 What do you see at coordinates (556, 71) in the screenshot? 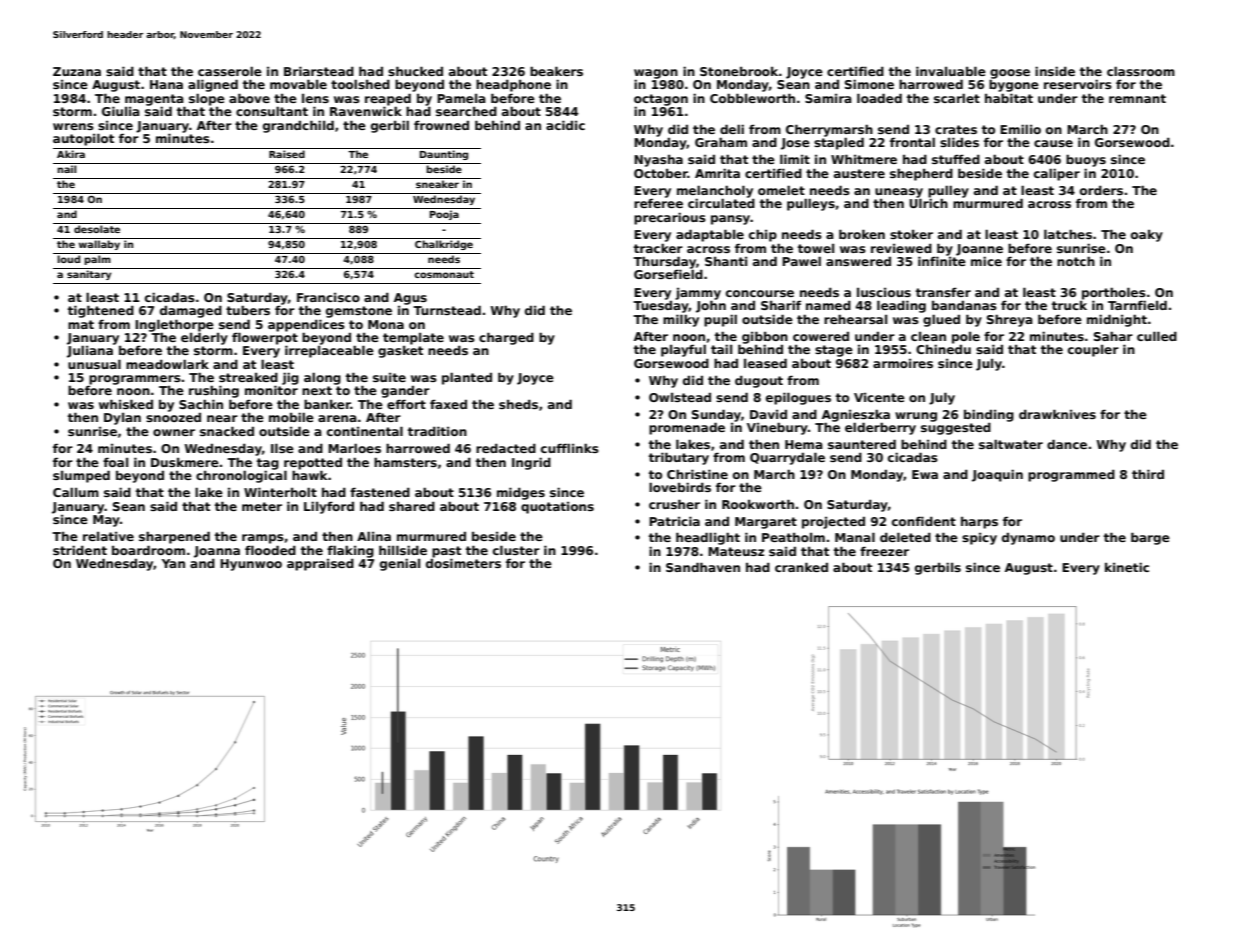
I see `beakers` at bounding box center [556, 71].
